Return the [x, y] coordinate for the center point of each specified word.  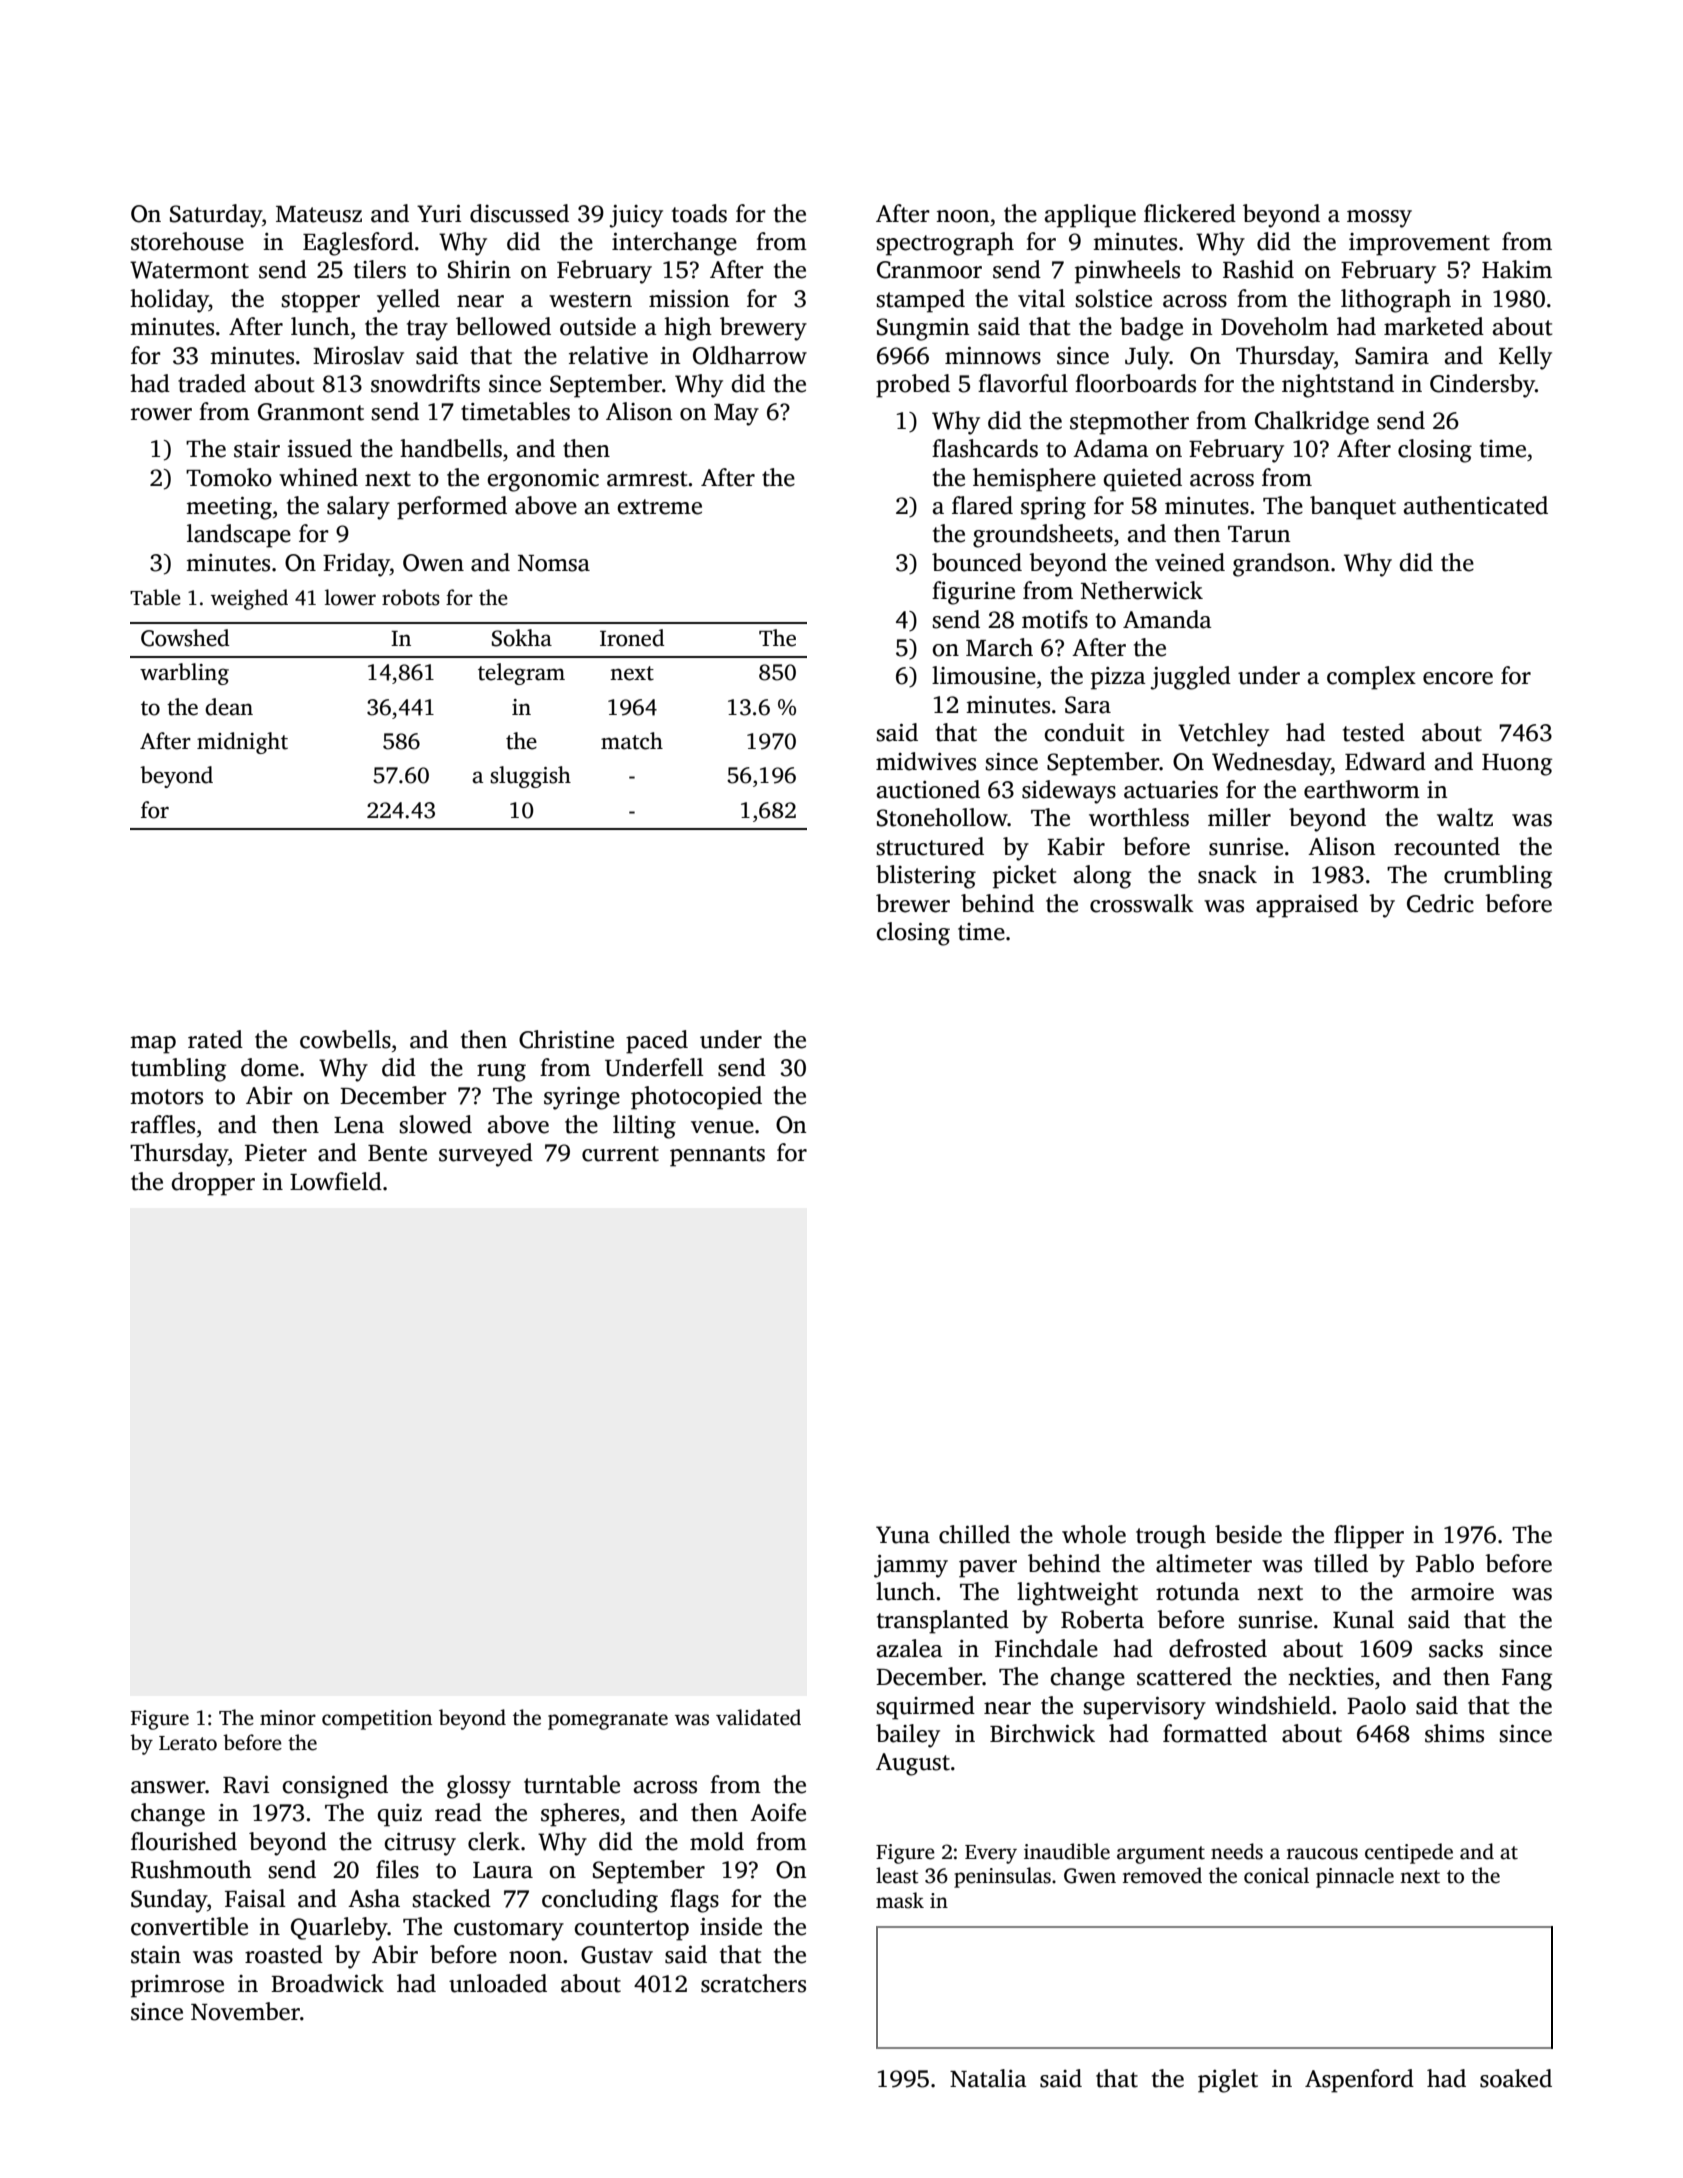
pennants [717, 1156]
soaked [1516, 2078]
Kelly [1525, 358]
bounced [977, 562]
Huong [1517, 765]
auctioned [928, 789]
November [245, 2011]
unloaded [498, 1983]
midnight [242, 743]
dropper [213, 1184]
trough [1171, 1537]
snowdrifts [425, 383]
